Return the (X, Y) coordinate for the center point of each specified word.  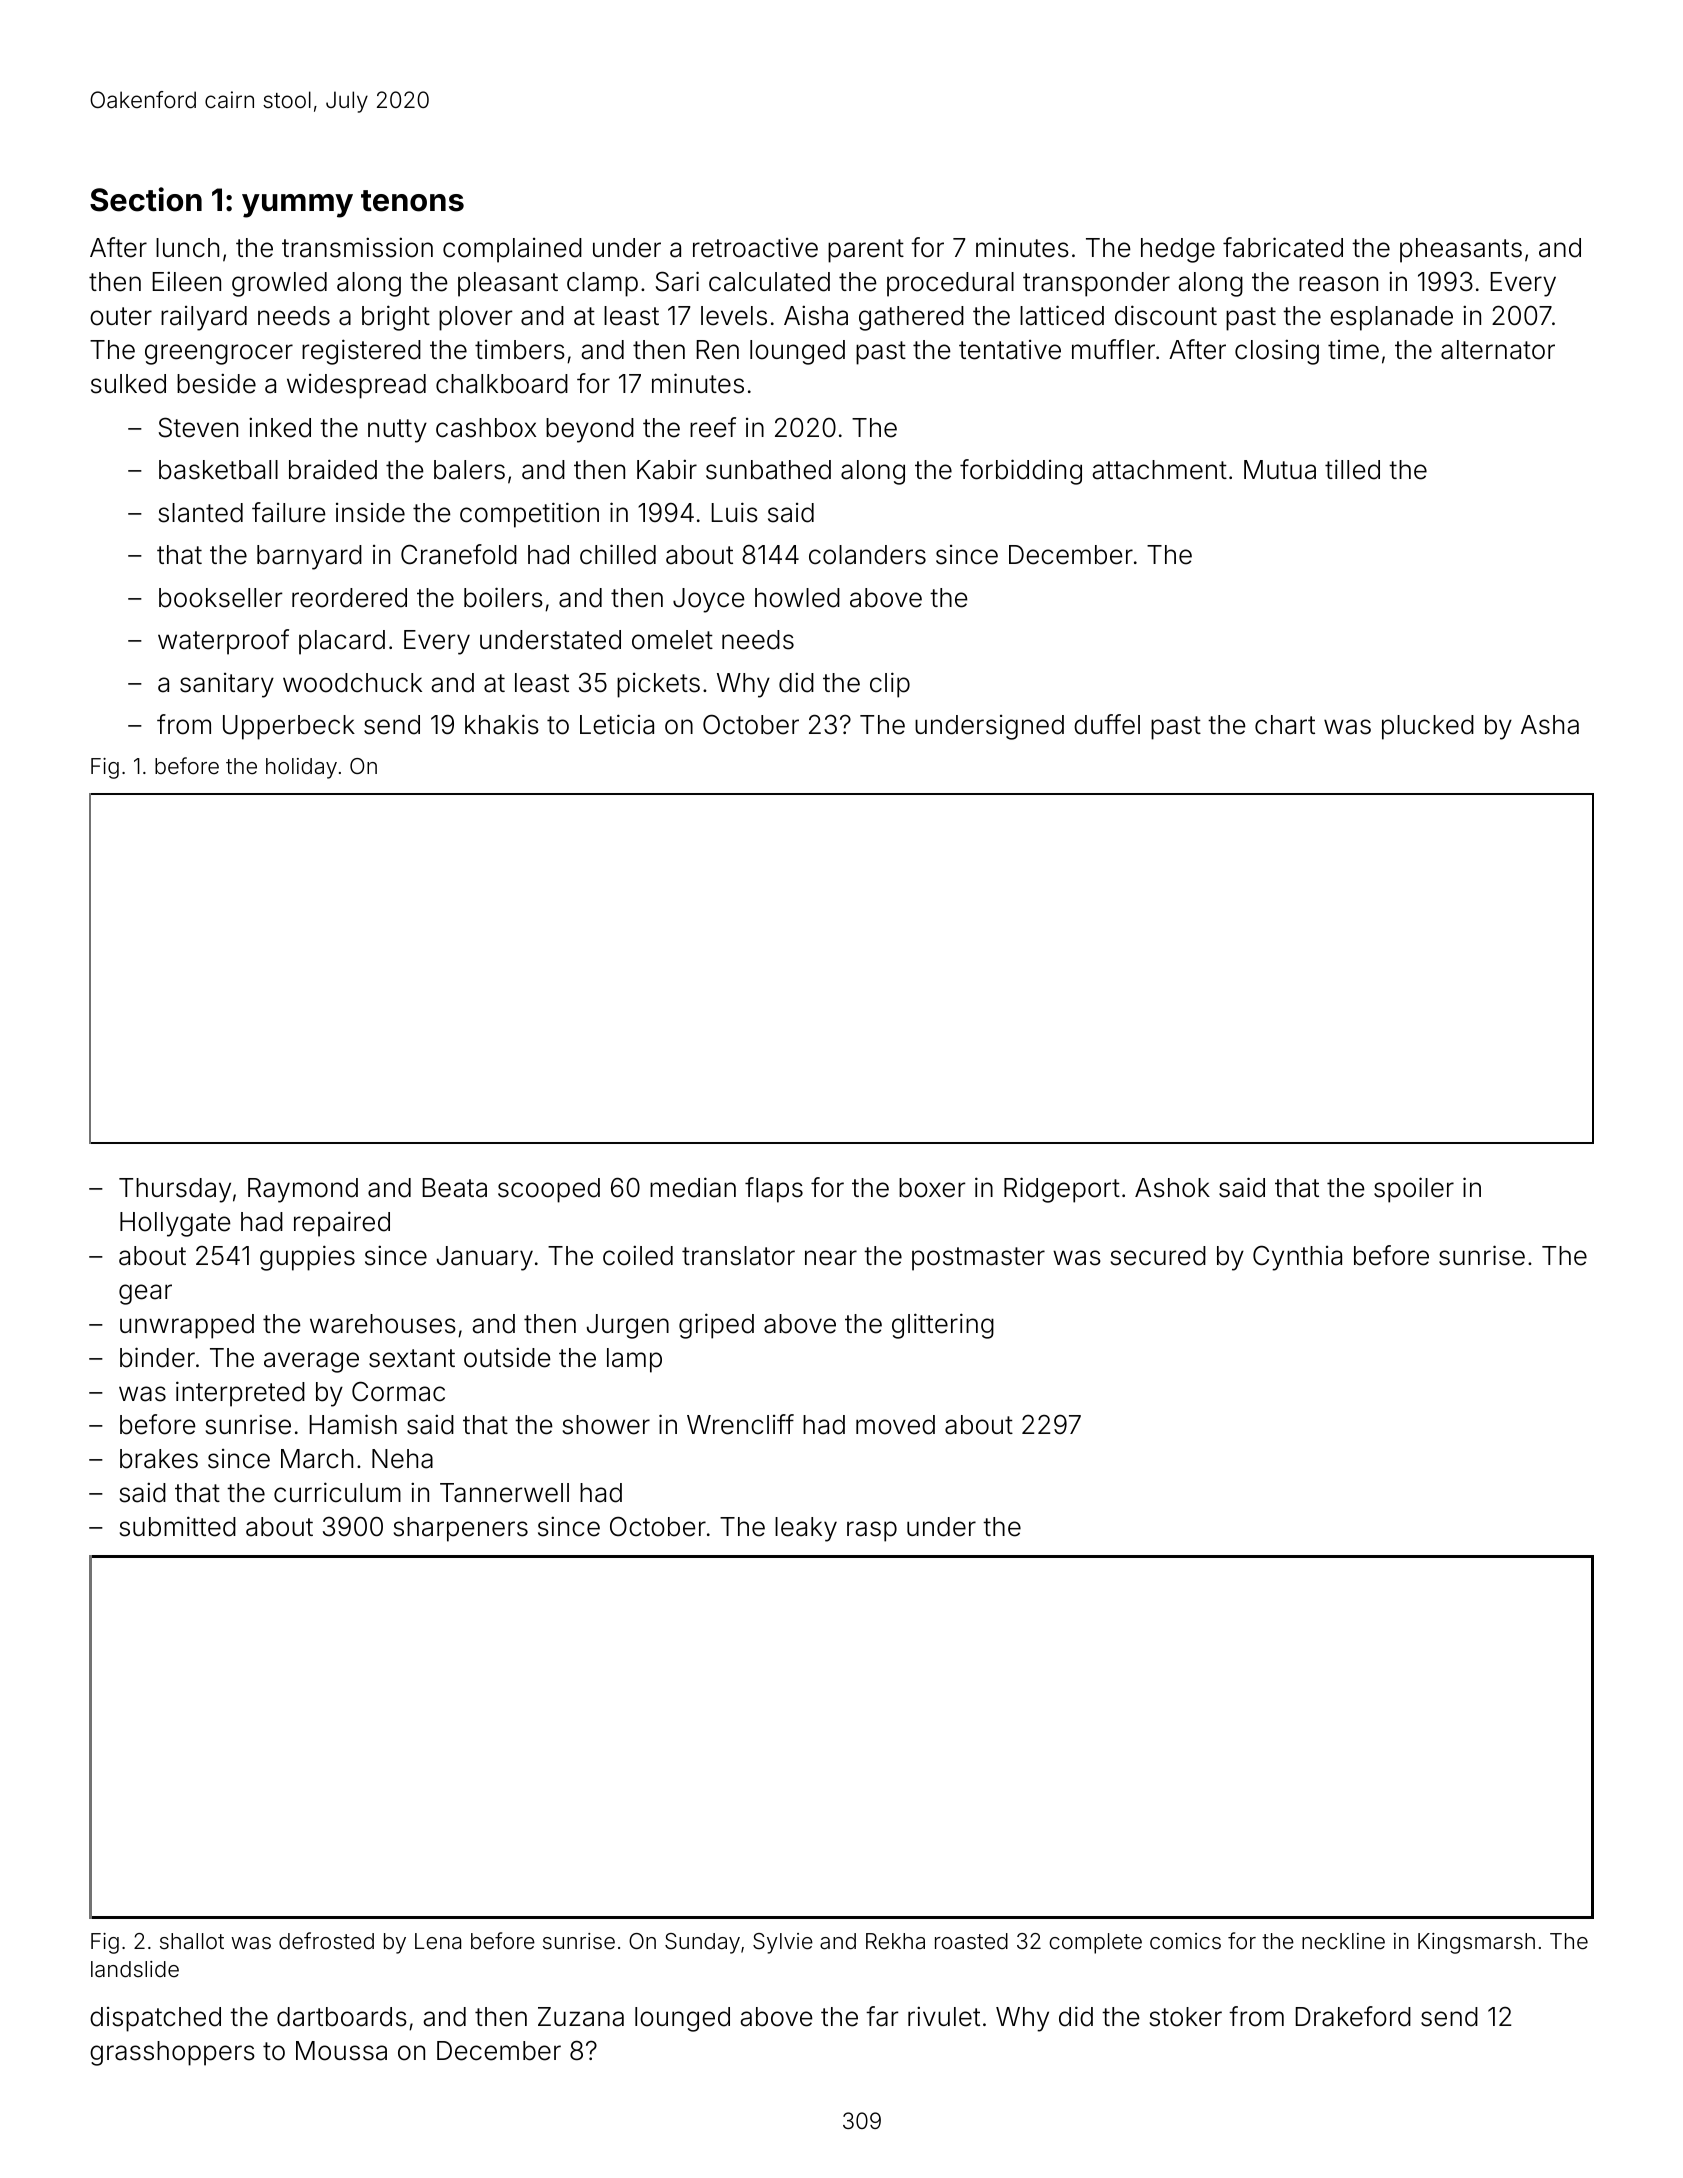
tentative (1010, 350)
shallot (192, 1941)
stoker (1186, 2017)
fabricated (1283, 247)
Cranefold (459, 554)
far (882, 2016)
